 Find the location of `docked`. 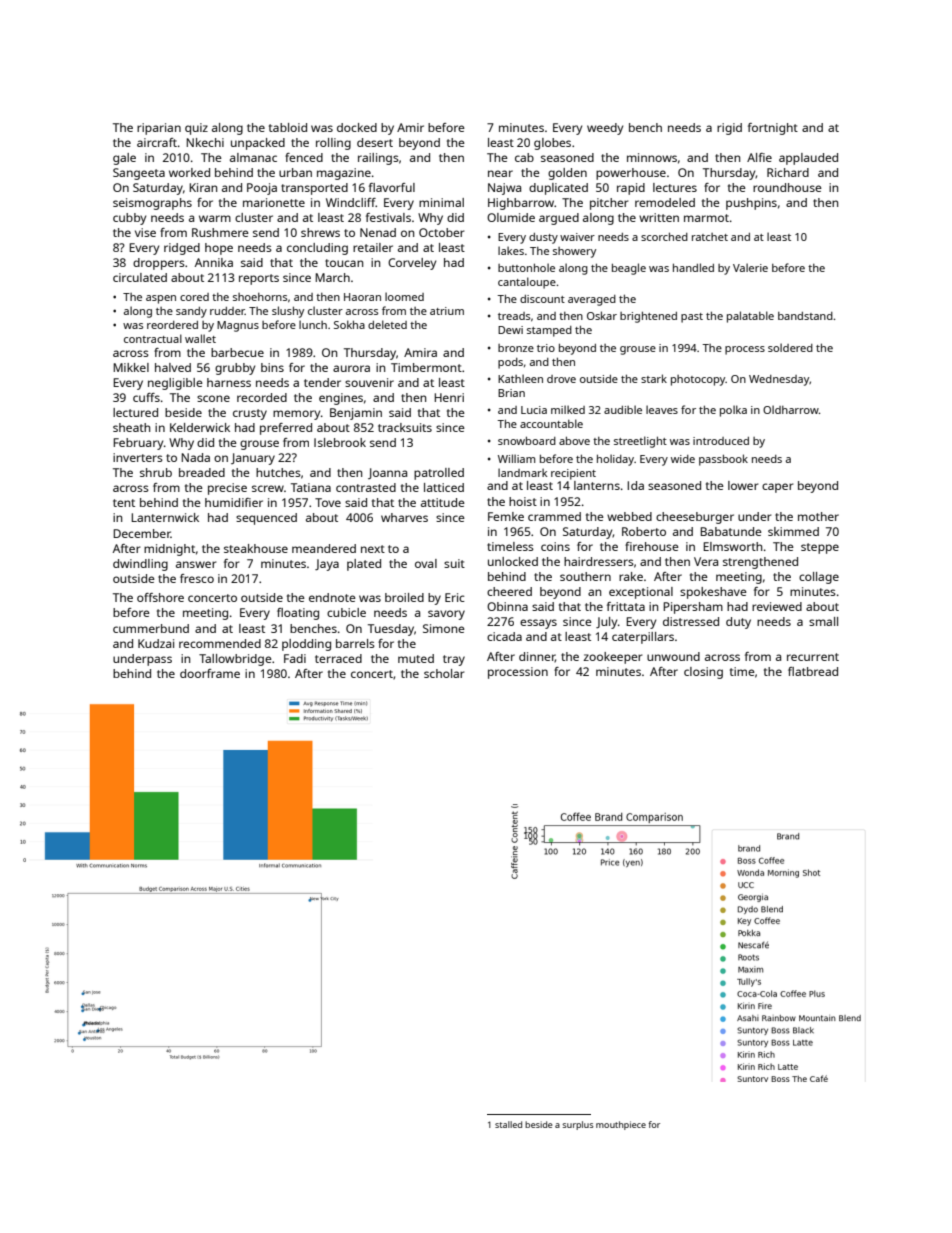

docked is located at coordinates (357, 127).
